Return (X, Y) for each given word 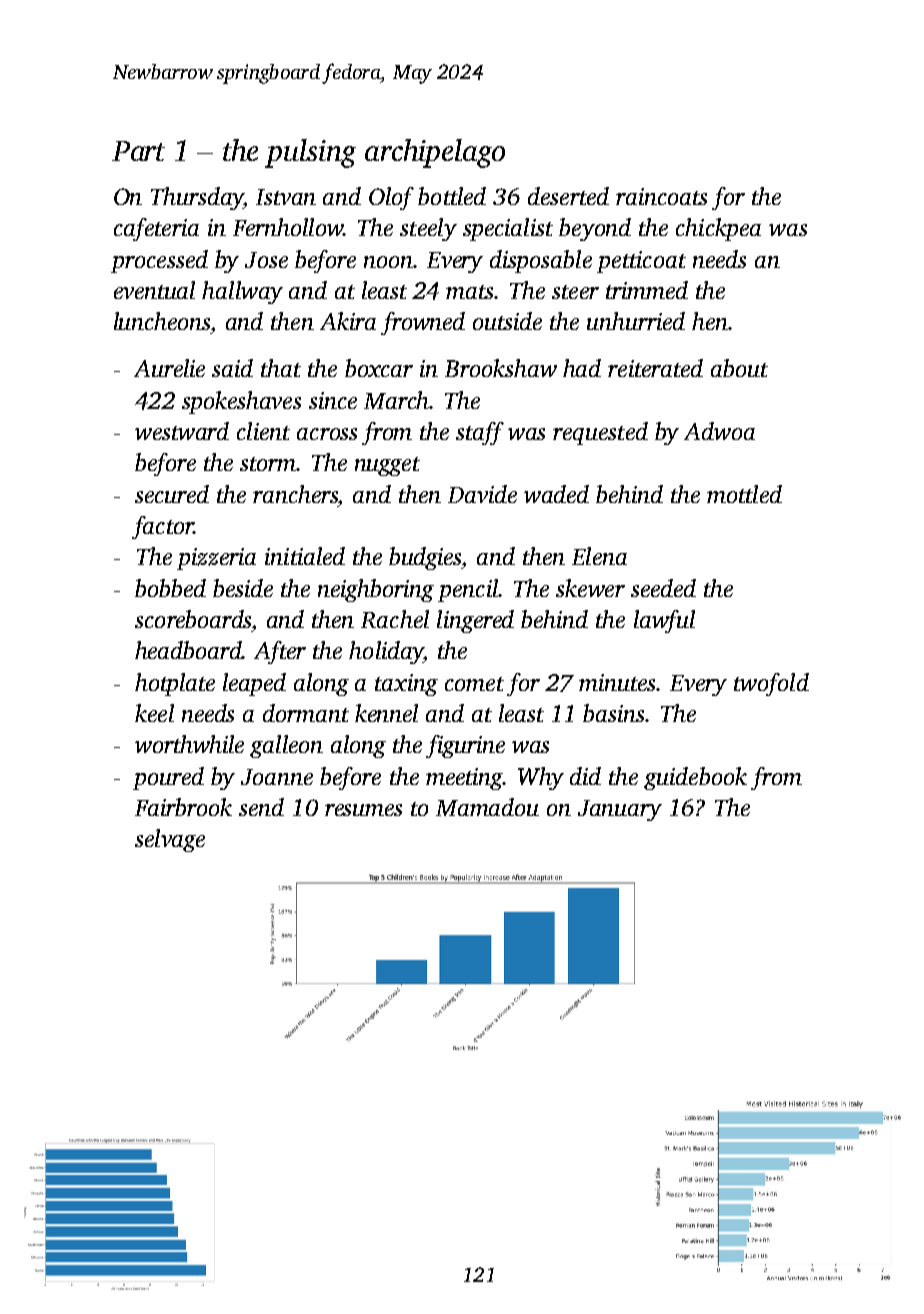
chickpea (718, 229)
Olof (391, 198)
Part (138, 151)
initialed (305, 556)
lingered (475, 621)
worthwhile (189, 744)
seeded (663, 588)
